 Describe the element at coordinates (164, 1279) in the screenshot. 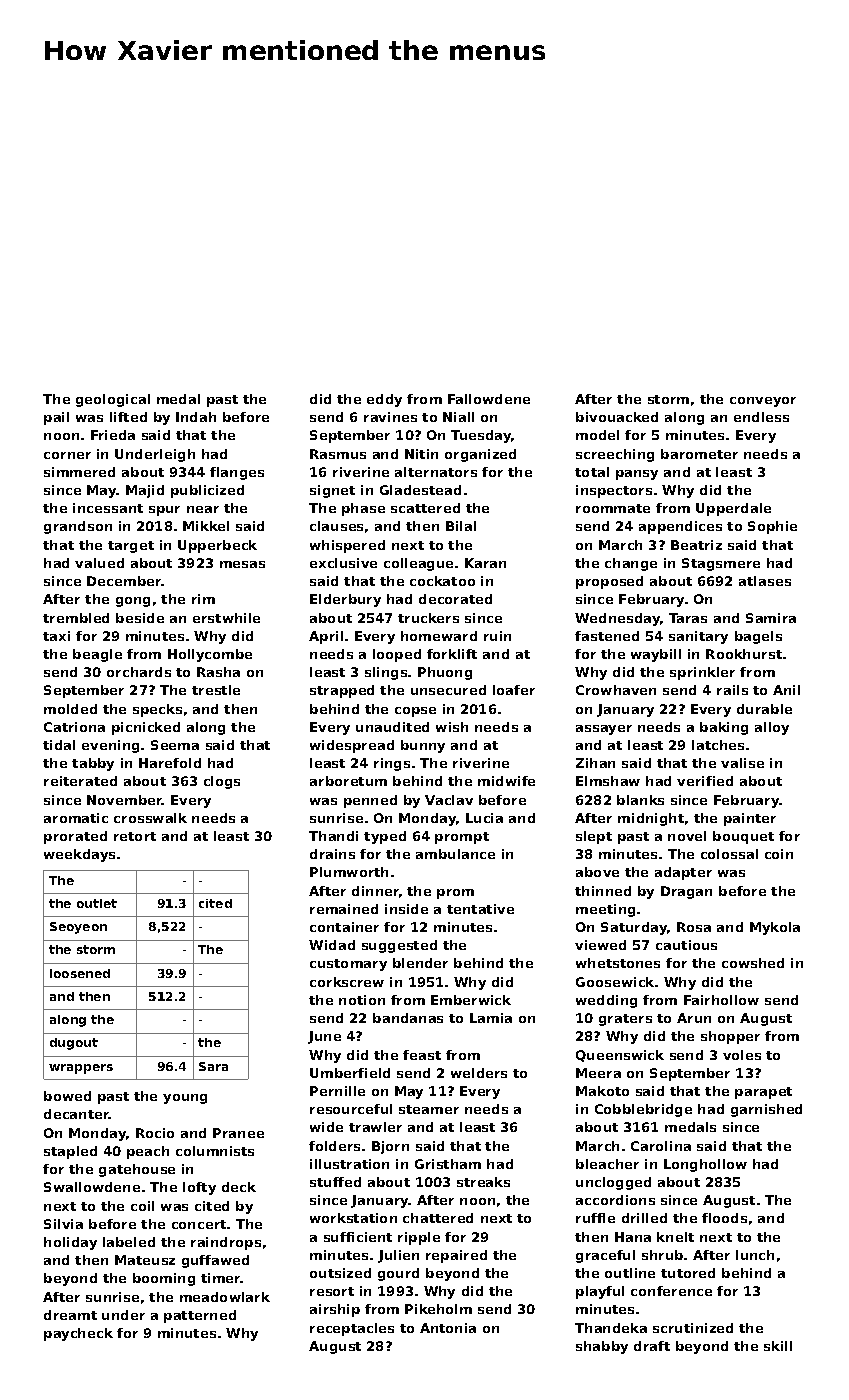

I see `booming` at that location.
